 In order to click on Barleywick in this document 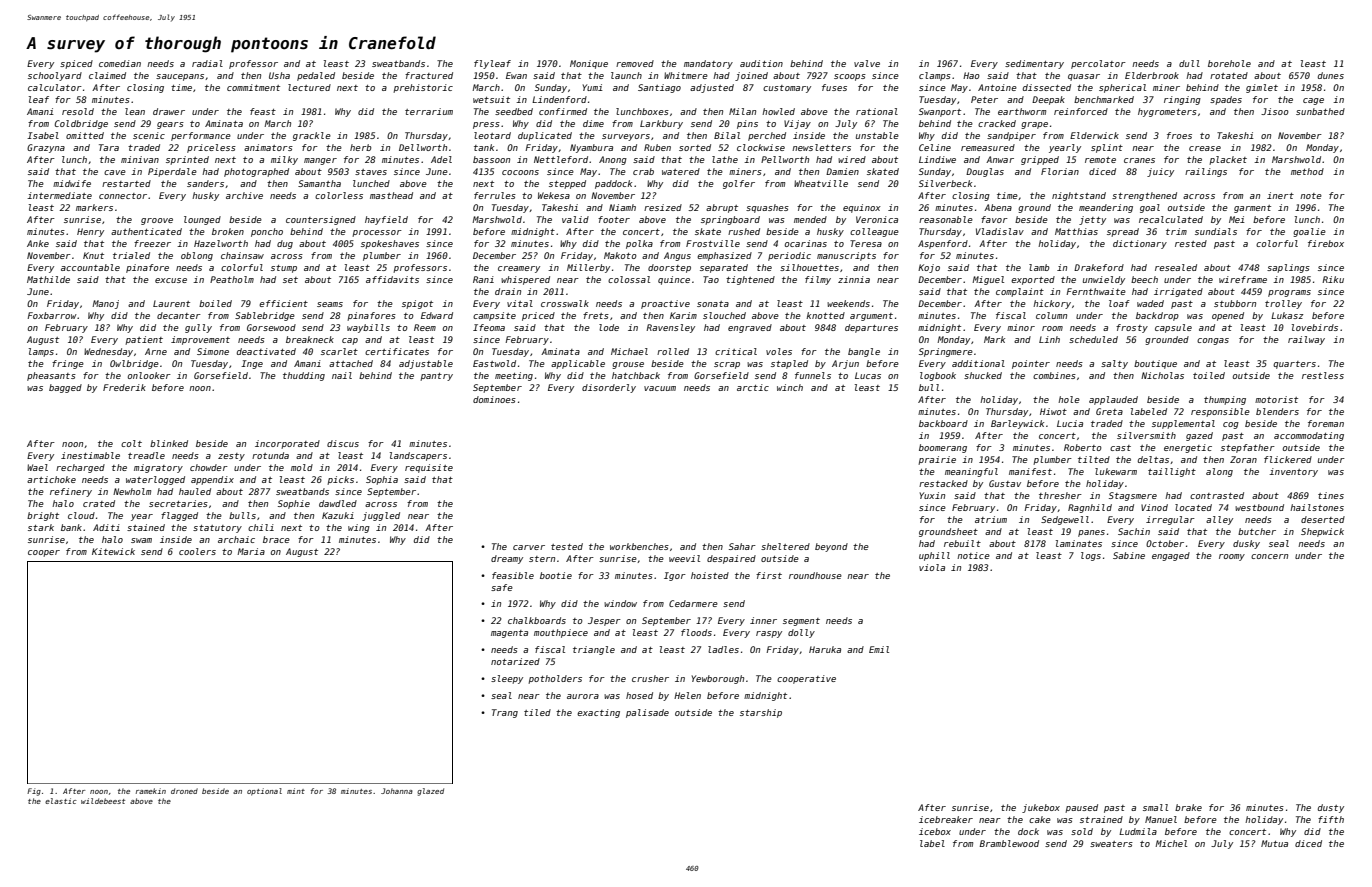, I will do `click(1017, 424)`.
